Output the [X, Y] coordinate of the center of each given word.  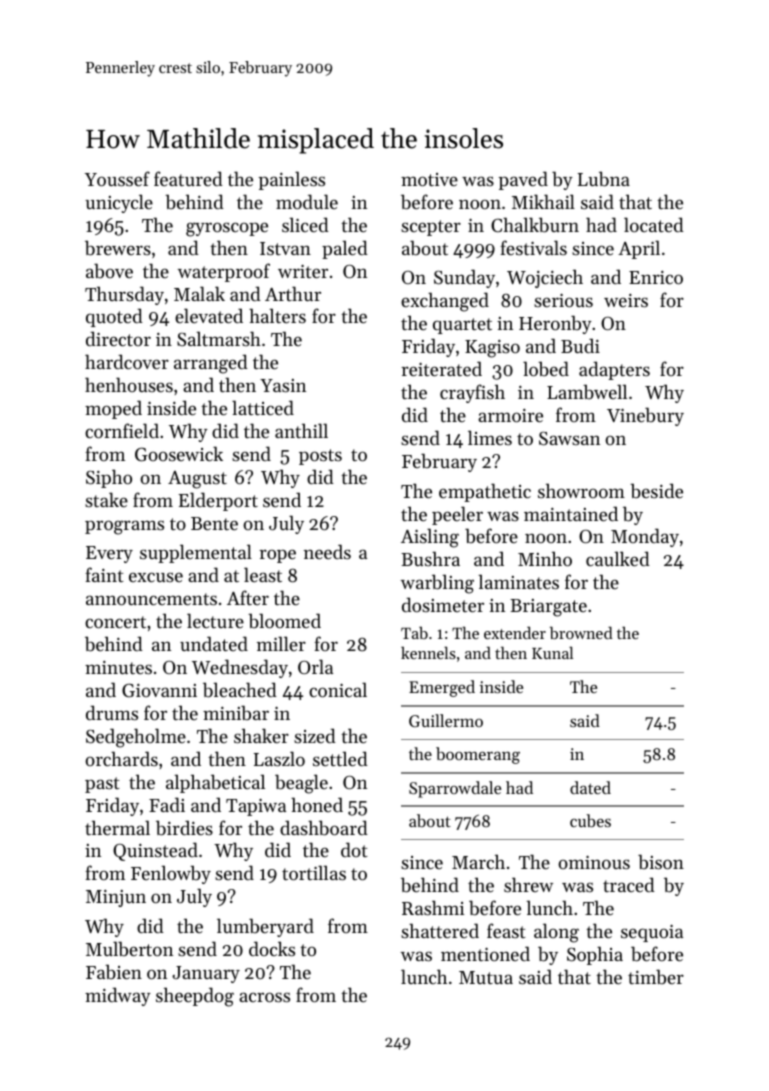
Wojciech [545, 278]
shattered [440, 930]
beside [656, 490]
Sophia [595, 955]
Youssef [117, 178]
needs [327, 551]
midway [118, 996]
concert [115, 622]
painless [292, 180]
